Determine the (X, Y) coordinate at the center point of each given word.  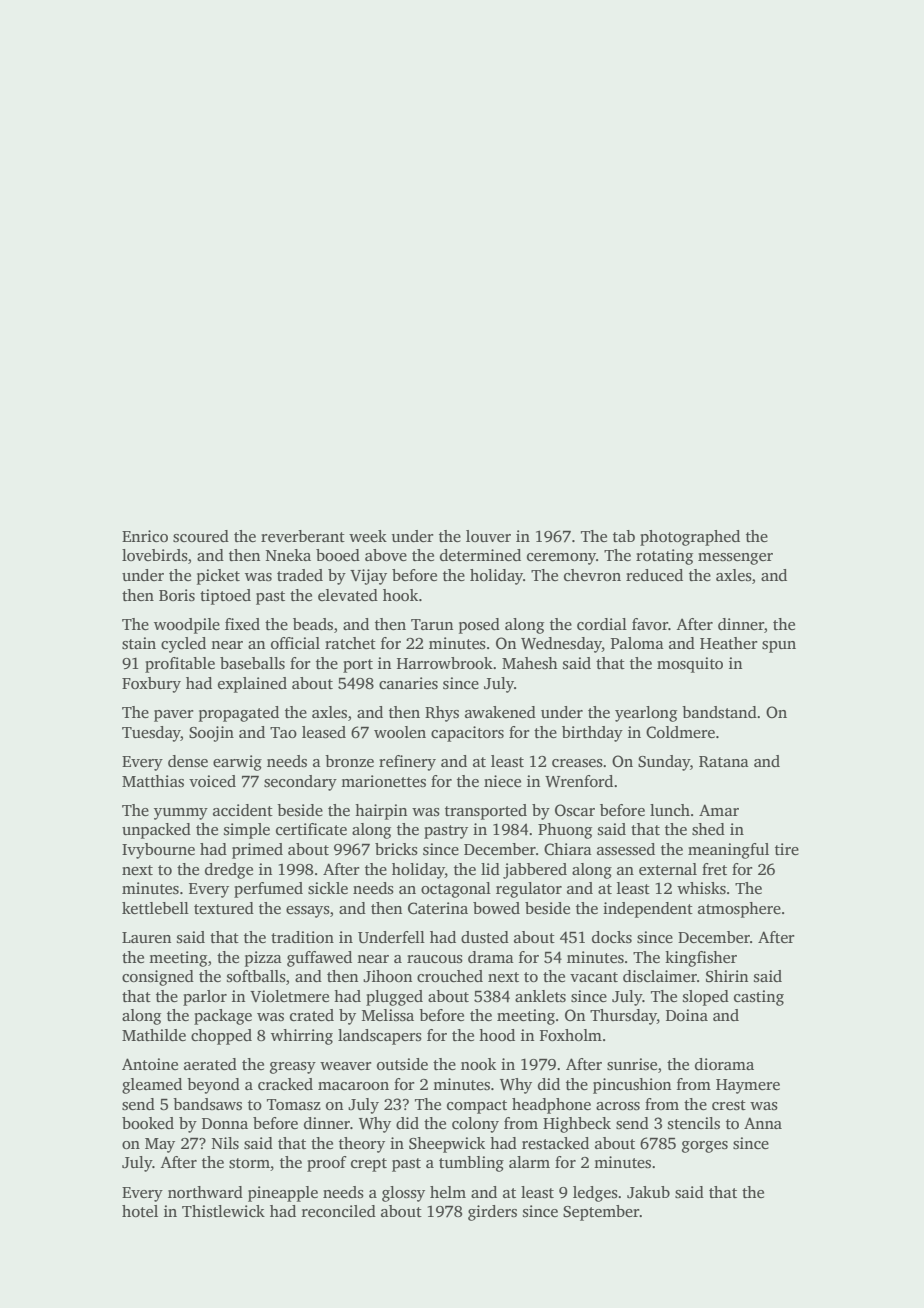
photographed (690, 538)
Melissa (388, 1015)
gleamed (152, 1086)
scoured (201, 536)
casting (759, 998)
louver (488, 536)
